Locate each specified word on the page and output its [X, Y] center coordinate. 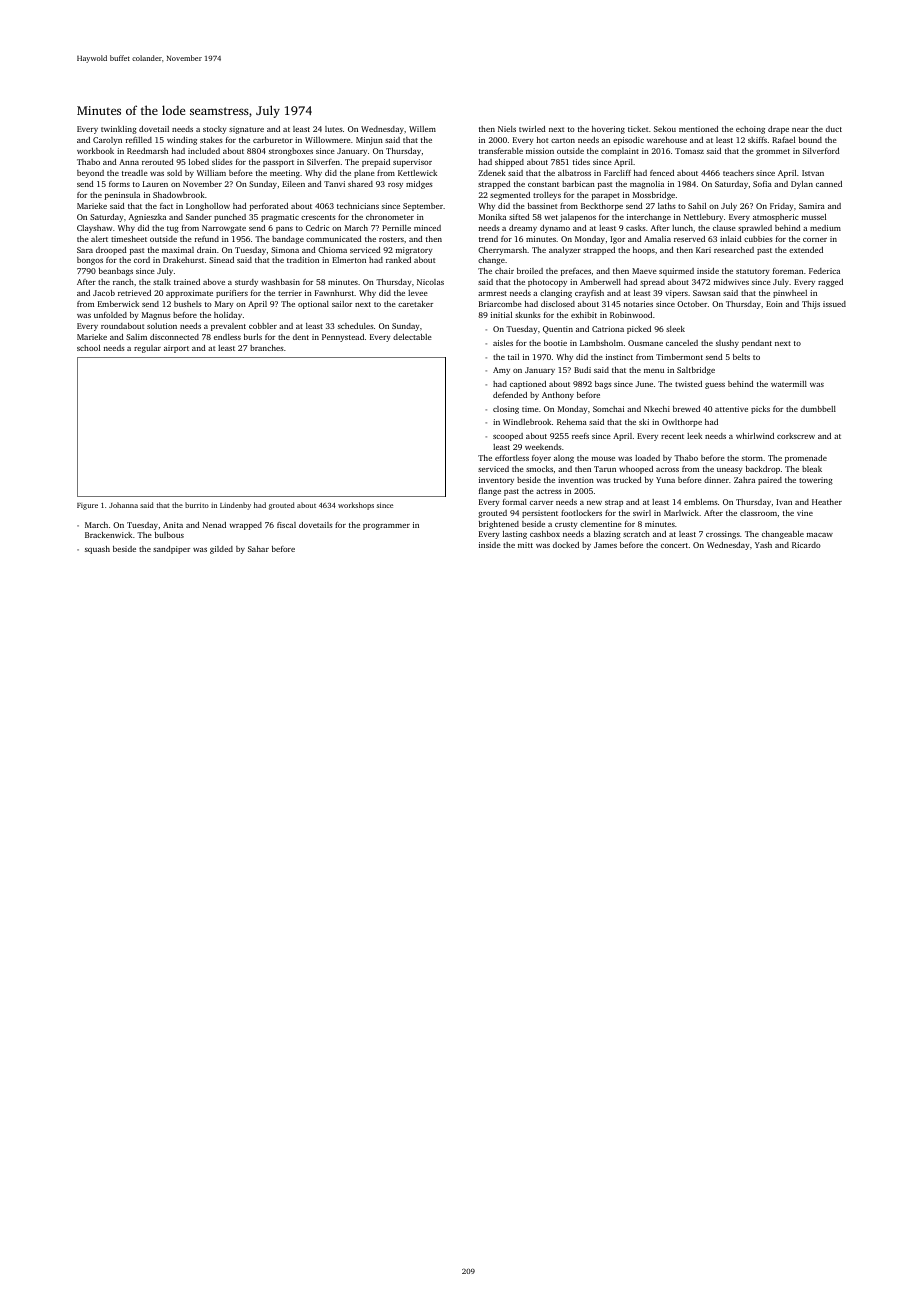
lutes [334, 129]
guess [715, 386]
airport [176, 349]
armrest [492, 293]
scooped [508, 437]
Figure [87, 506]
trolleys [547, 196]
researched [734, 250]
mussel [814, 217]
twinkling [119, 130]
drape [778, 130]
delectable [412, 337]
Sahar [258, 549]
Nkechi [657, 409]
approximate [189, 294]
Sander [199, 217]
